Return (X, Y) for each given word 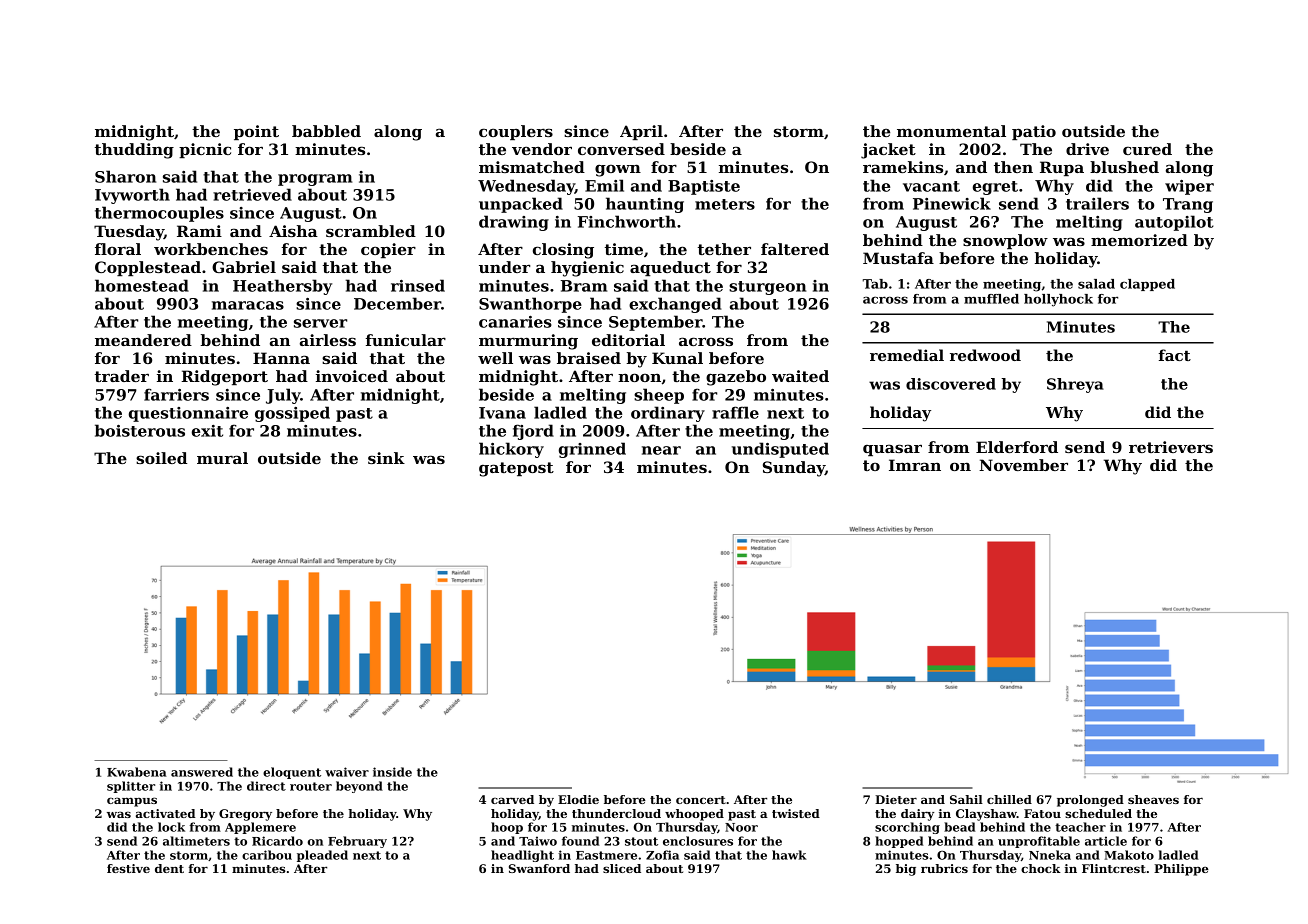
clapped (1147, 285)
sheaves (1153, 799)
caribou (267, 855)
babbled (326, 131)
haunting (645, 205)
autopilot (1174, 223)
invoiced (352, 376)
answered (202, 772)
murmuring (528, 342)
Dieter (896, 799)
